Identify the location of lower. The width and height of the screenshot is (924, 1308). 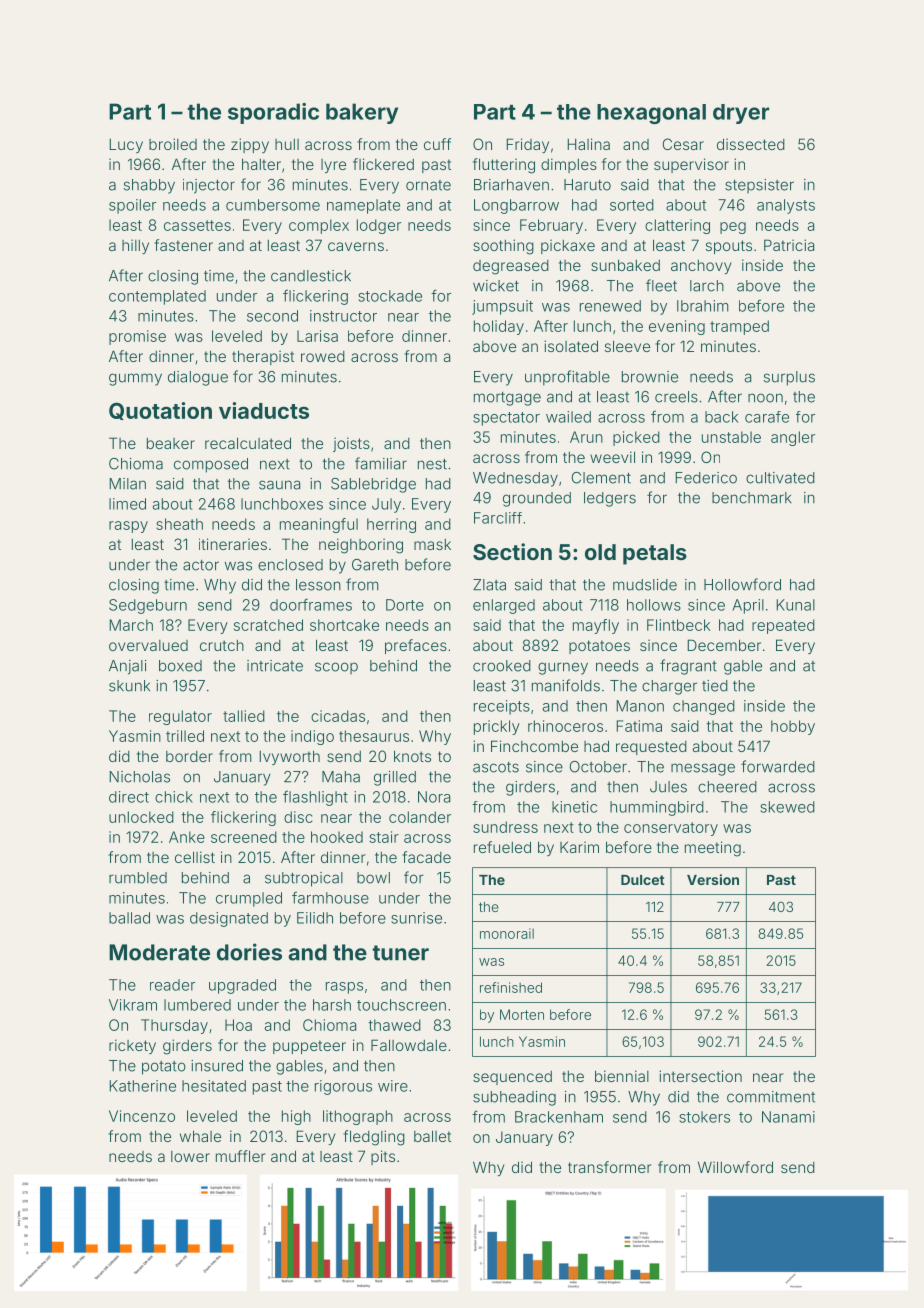
(190, 1156).
